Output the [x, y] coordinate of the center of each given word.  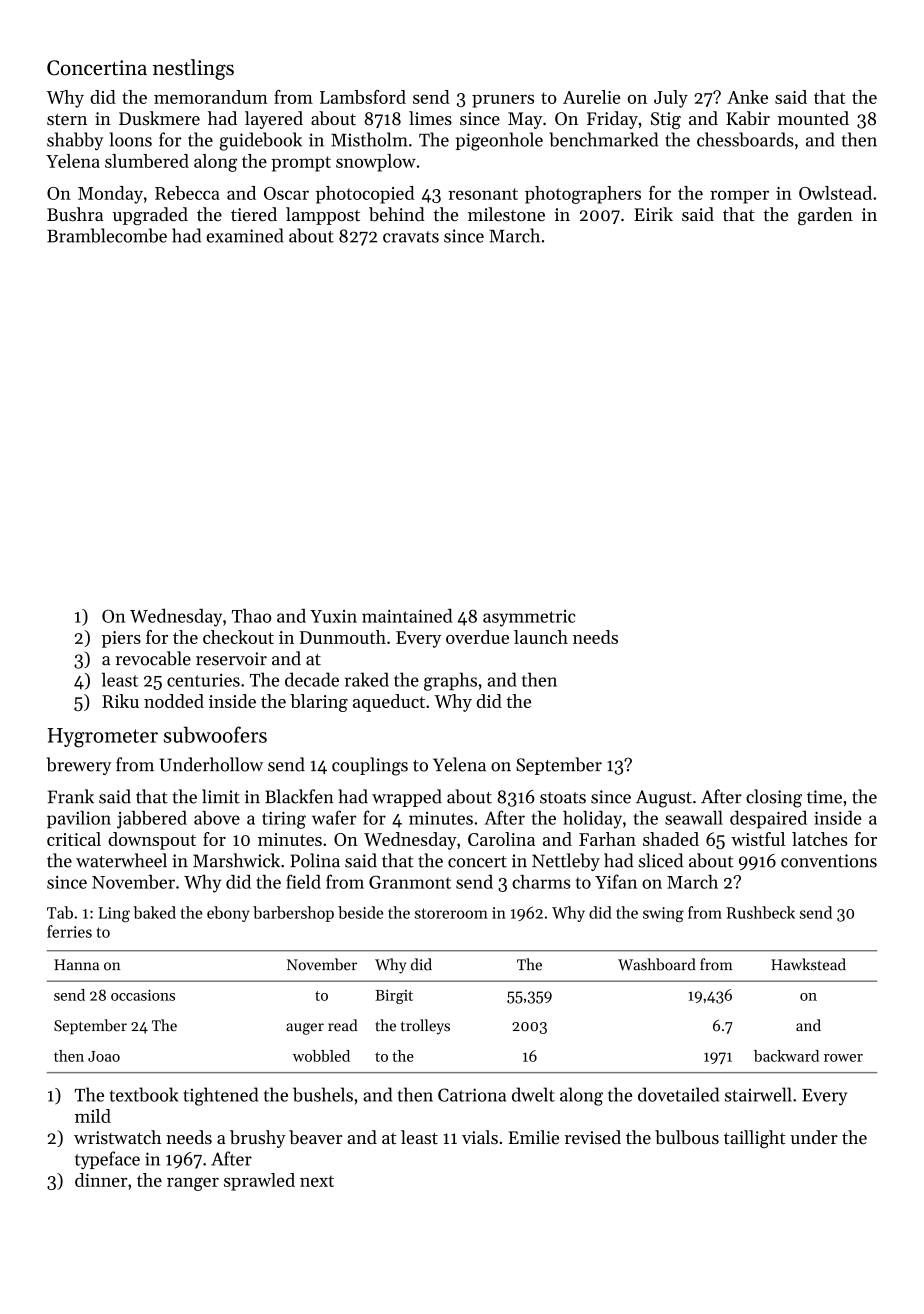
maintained [407, 616]
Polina [315, 860]
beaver [315, 1137]
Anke [747, 97]
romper [739, 197]
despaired [768, 820]
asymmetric [529, 618]
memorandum [211, 97]
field [303, 881]
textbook [144, 1094]
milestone [506, 214]
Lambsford [363, 97]
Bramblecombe [107, 235]
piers [121, 639]
